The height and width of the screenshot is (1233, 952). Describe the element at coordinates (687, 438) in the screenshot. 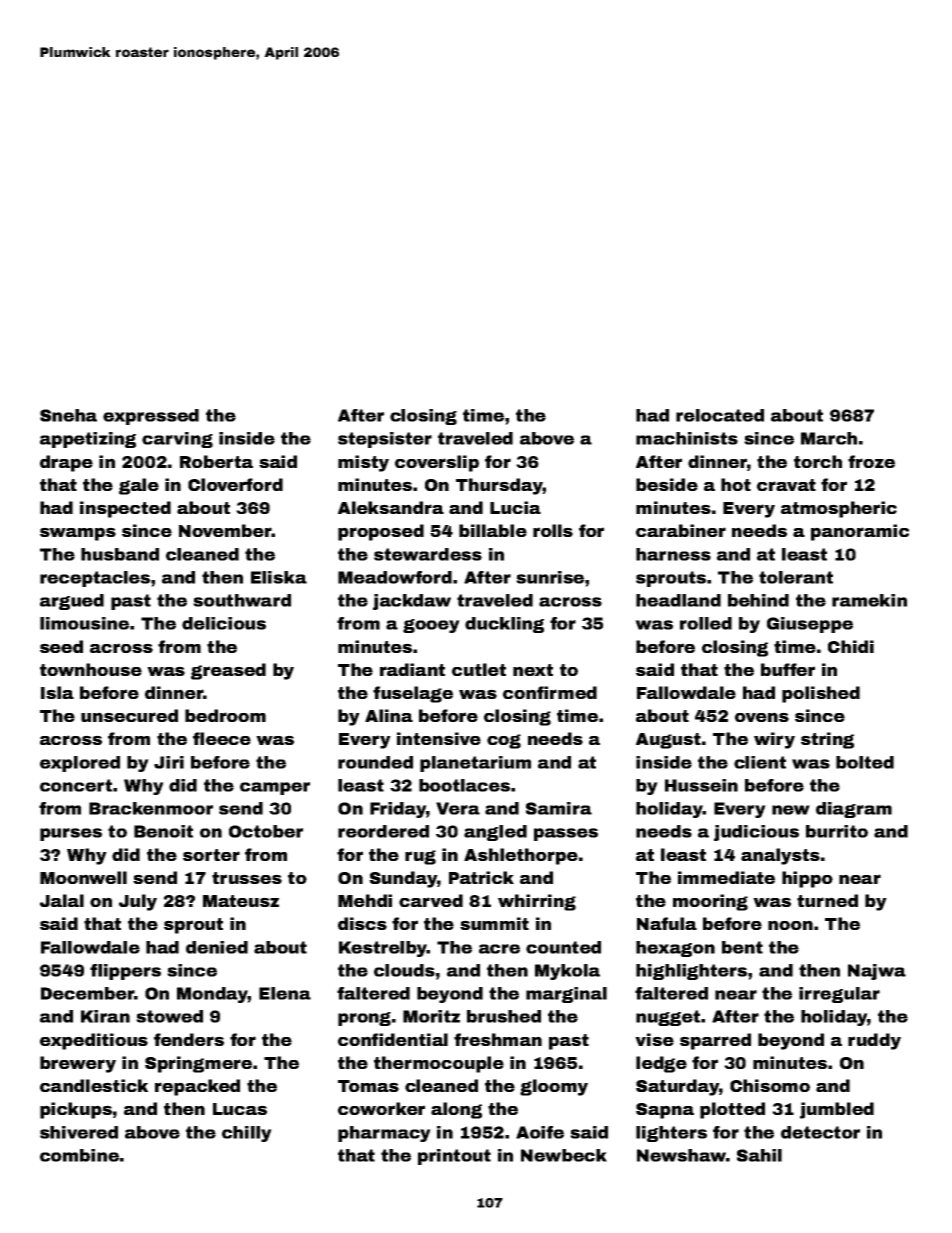

I see `machinists` at that location.
